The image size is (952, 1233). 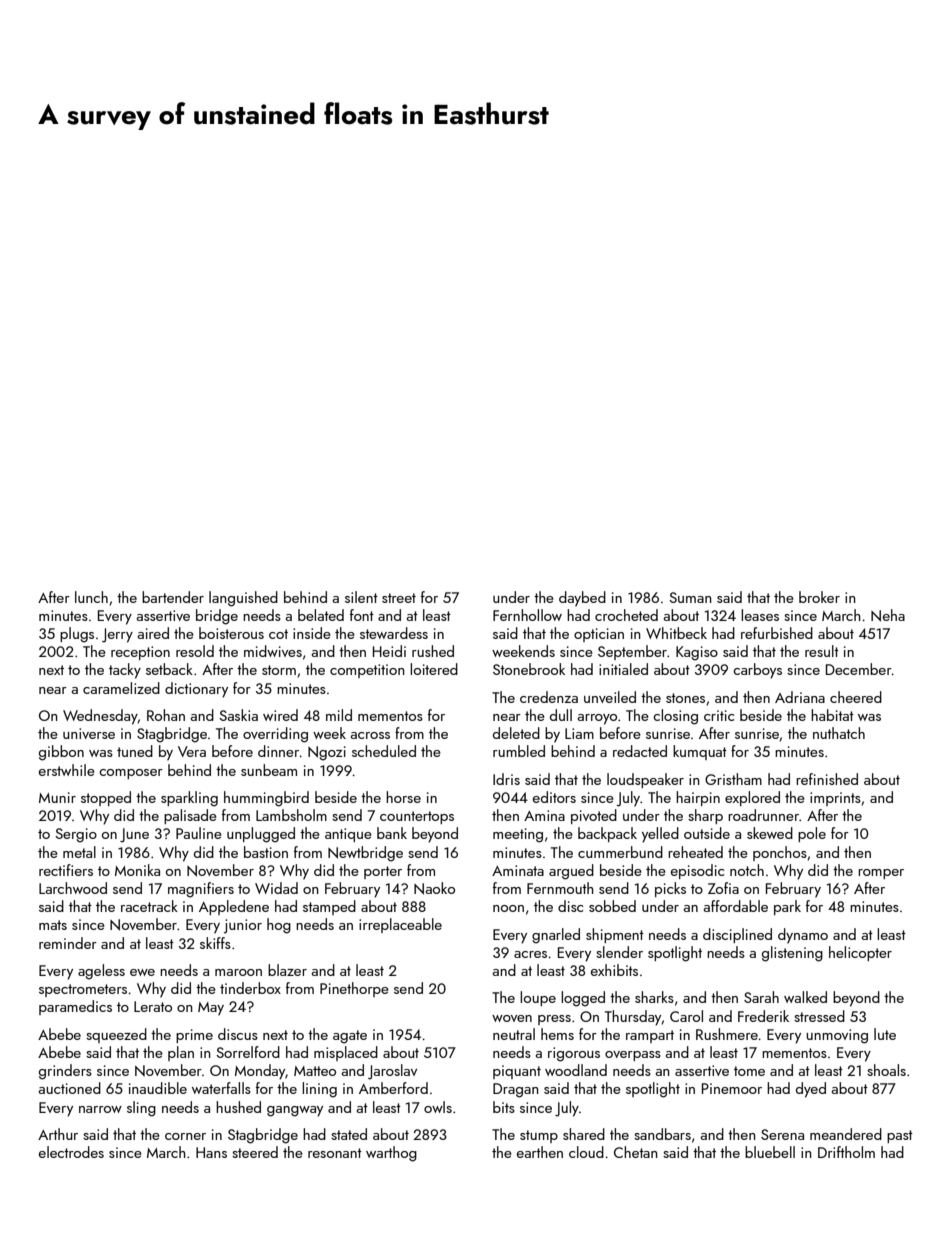 I want to click on deleted, so click(x=516, y=733).
